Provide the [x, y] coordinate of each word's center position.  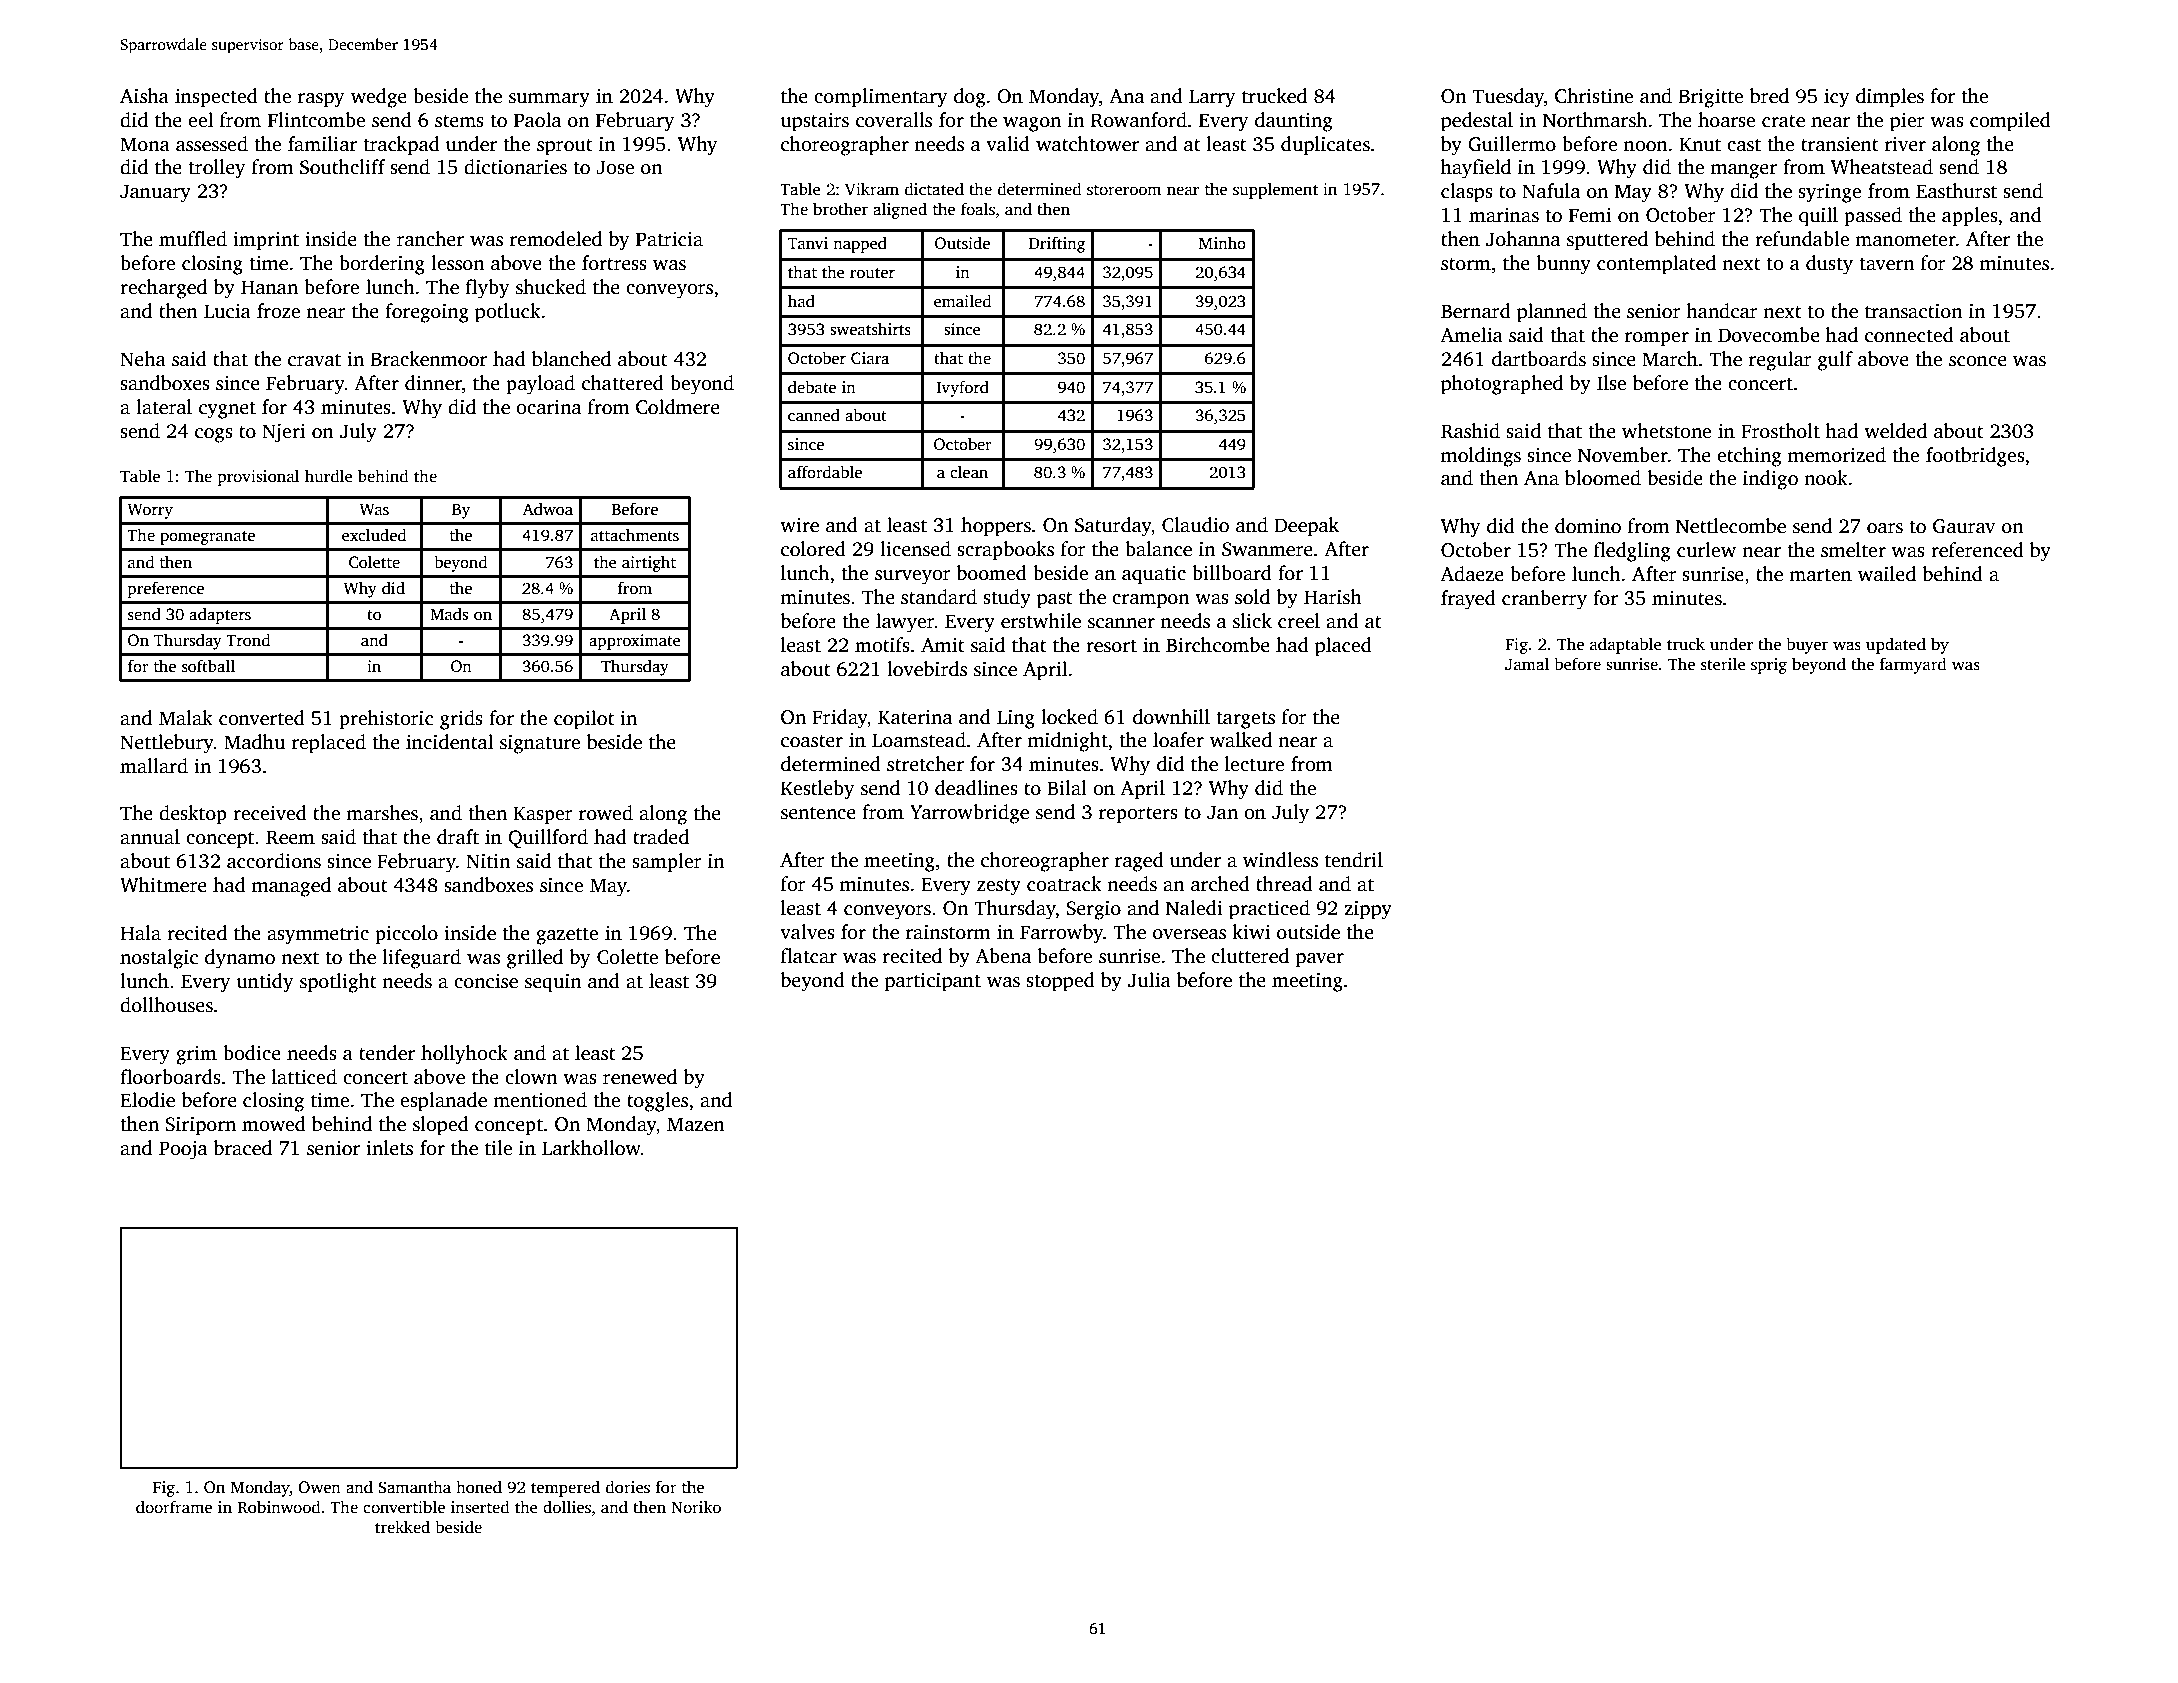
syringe [1829, 193]
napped [860, 245]
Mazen [696, 1124]
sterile [1723, 664]
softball [208, 666]
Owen [319, 1487]
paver [1320, 960]
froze [278, 311]
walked [1241, 740]
